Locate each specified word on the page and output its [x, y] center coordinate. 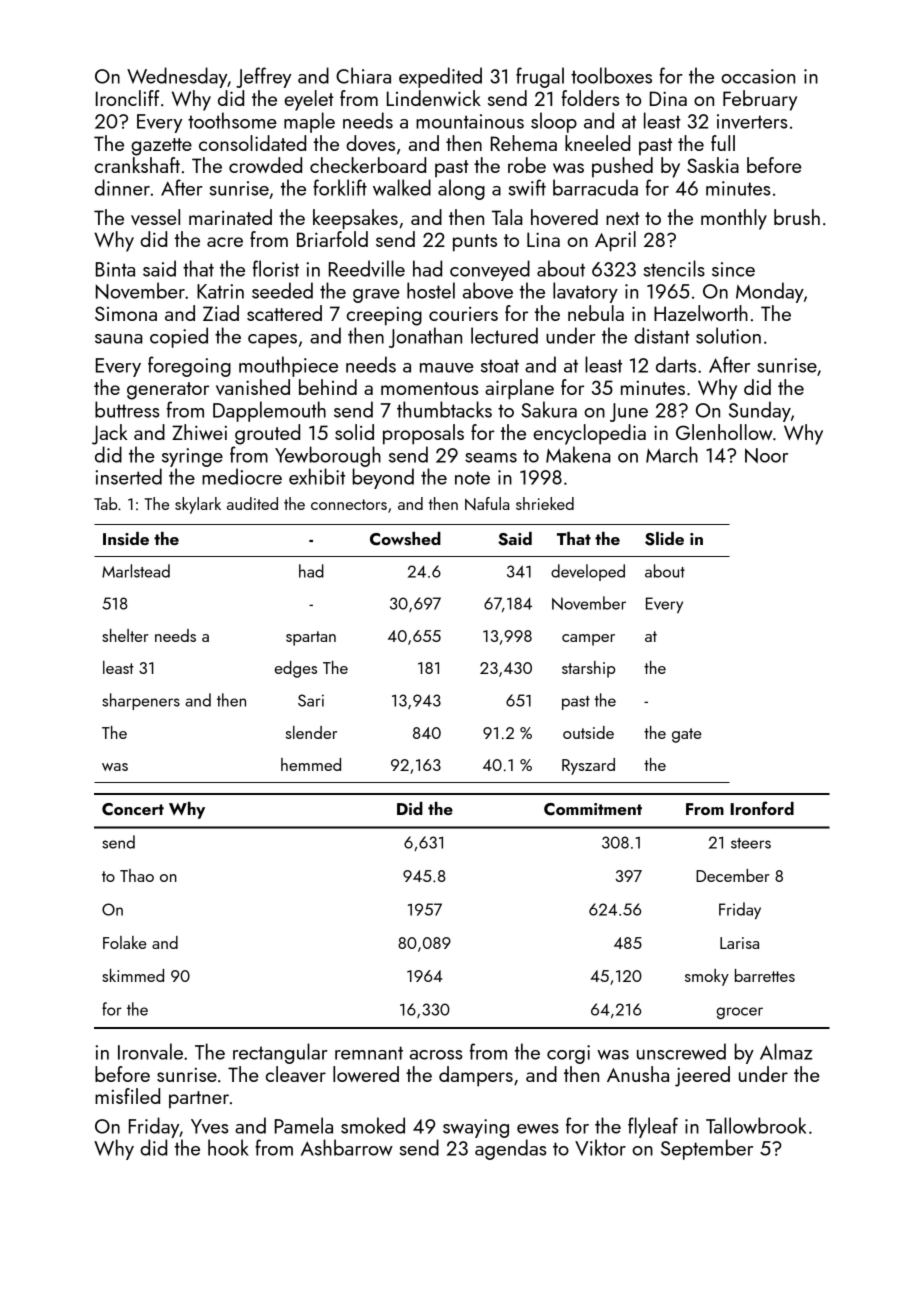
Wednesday [177, 77]
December [733, 875]
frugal [540, 77]
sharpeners [141, 701]
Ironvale [150, 1051]
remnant [369, 1053]
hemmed [311, 764]
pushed [622, 167]
